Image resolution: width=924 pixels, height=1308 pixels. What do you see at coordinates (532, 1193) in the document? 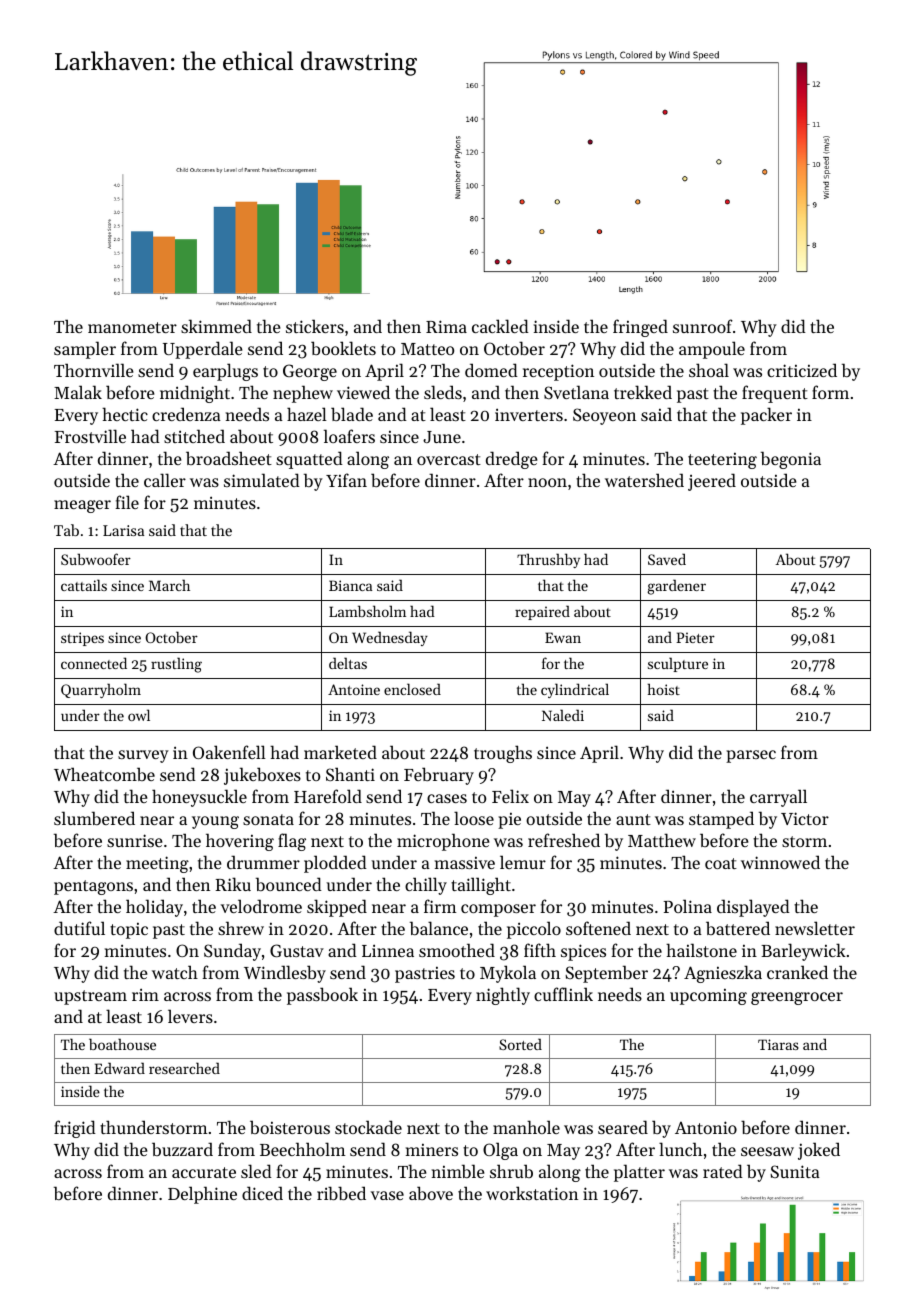
I see `workstation` at bounding box center [532, 1193].
